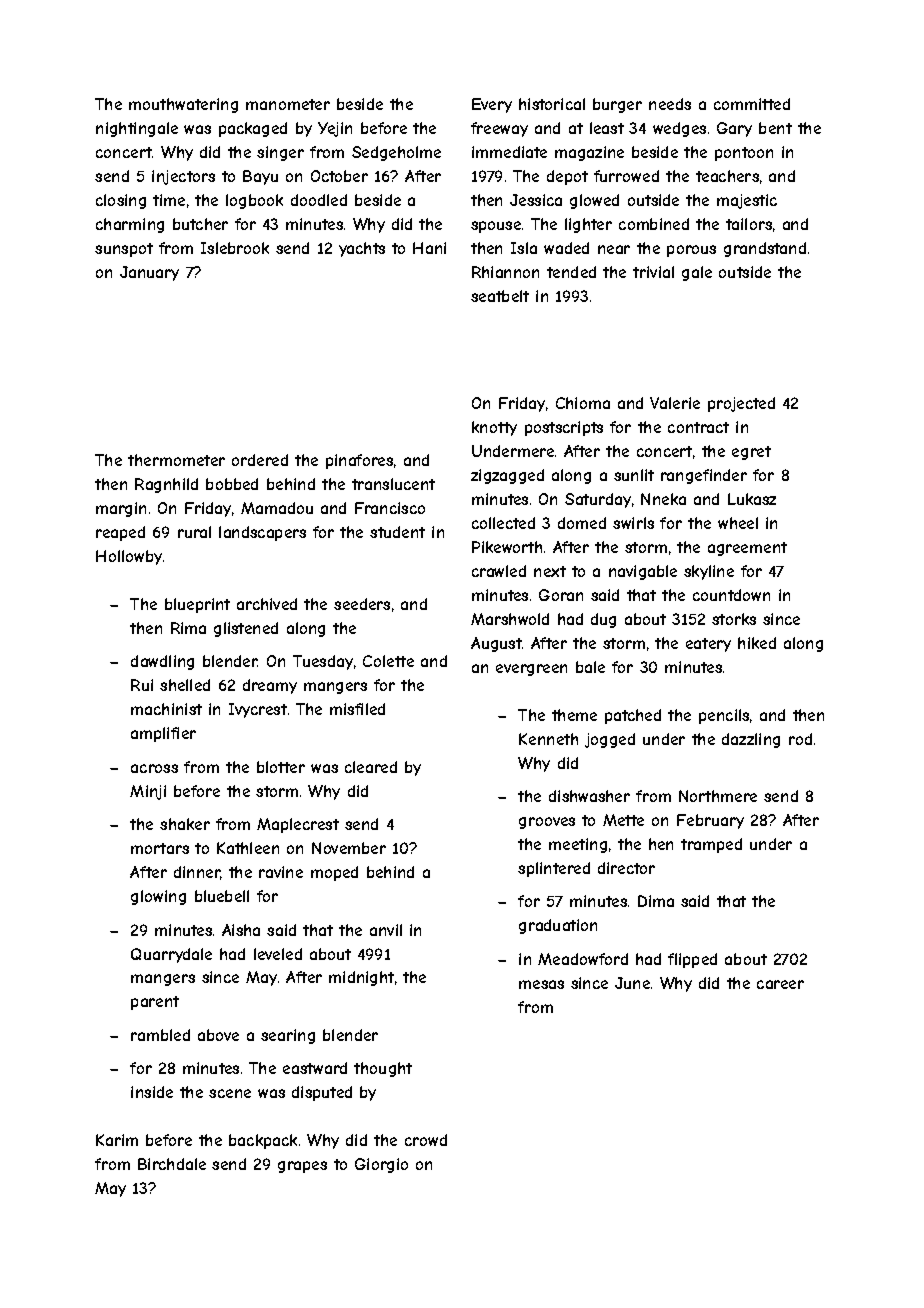 This screenshot has height=1308, width=924. What do you see at coordinates (397, 532) in the screenshot?
I see `student` at bounding box center [397, 532].
